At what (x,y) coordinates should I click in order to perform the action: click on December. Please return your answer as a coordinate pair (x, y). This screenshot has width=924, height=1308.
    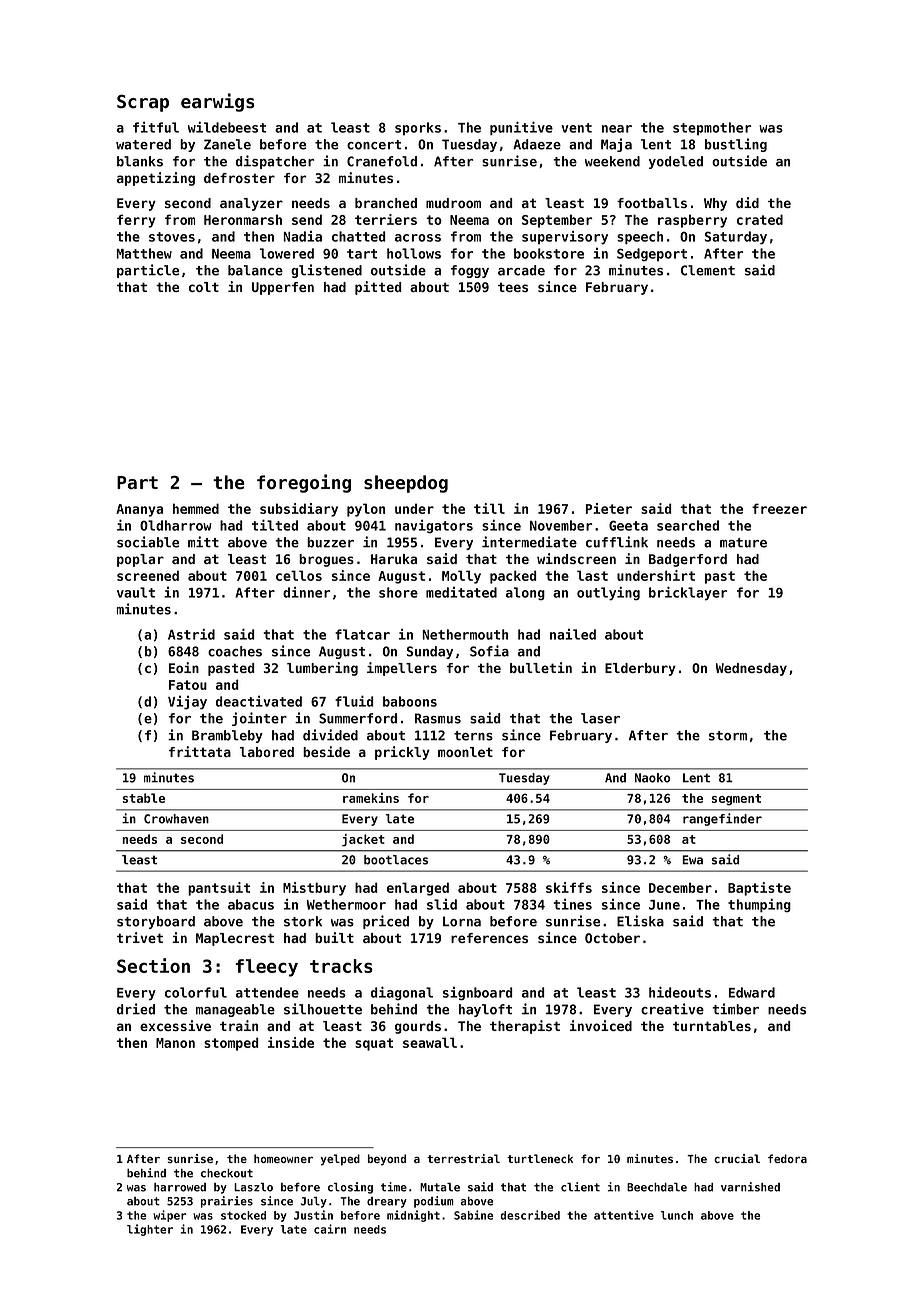
    Looking at the image, I should click on (680, 887).
